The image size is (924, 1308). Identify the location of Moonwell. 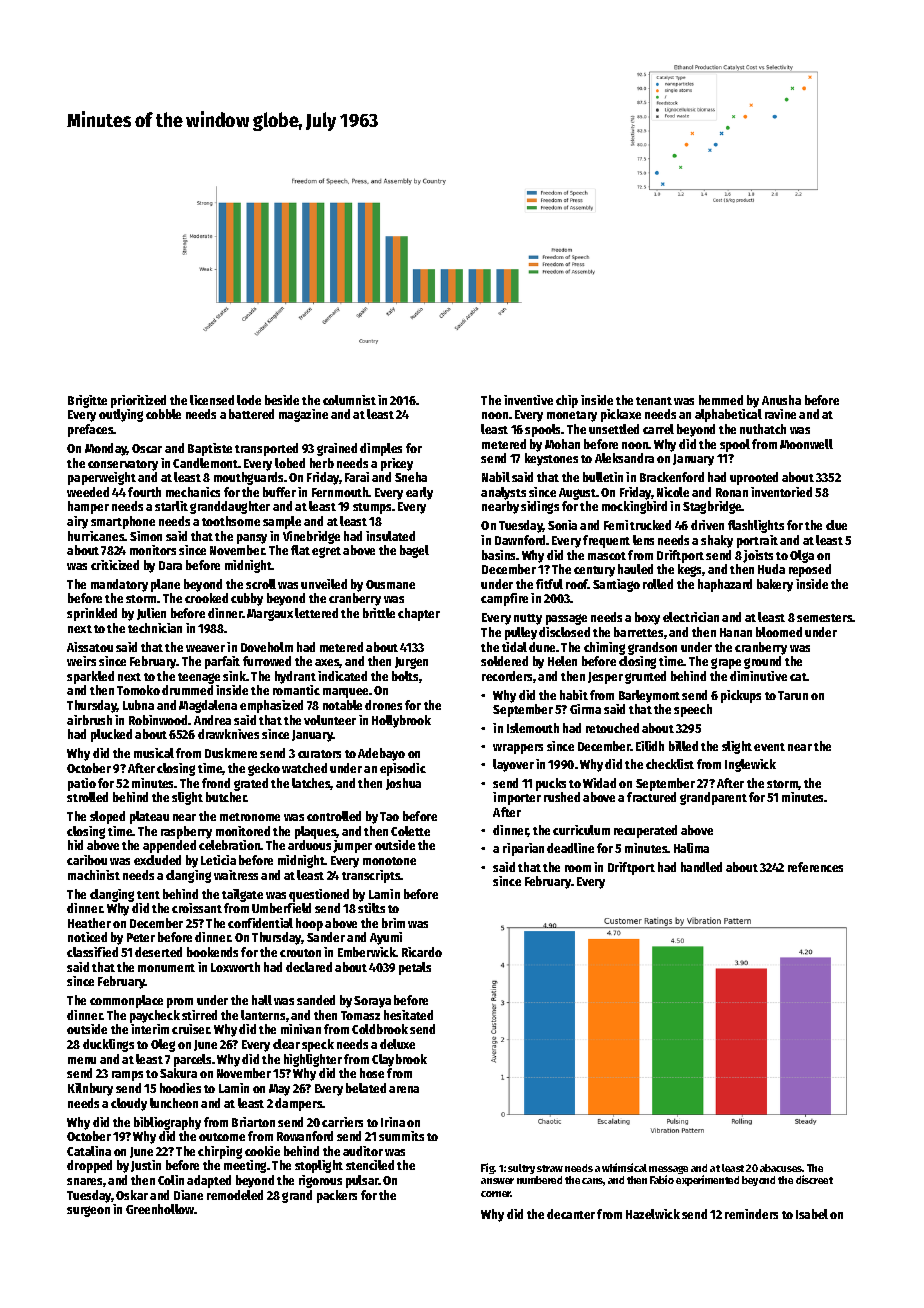
(806, 444).
